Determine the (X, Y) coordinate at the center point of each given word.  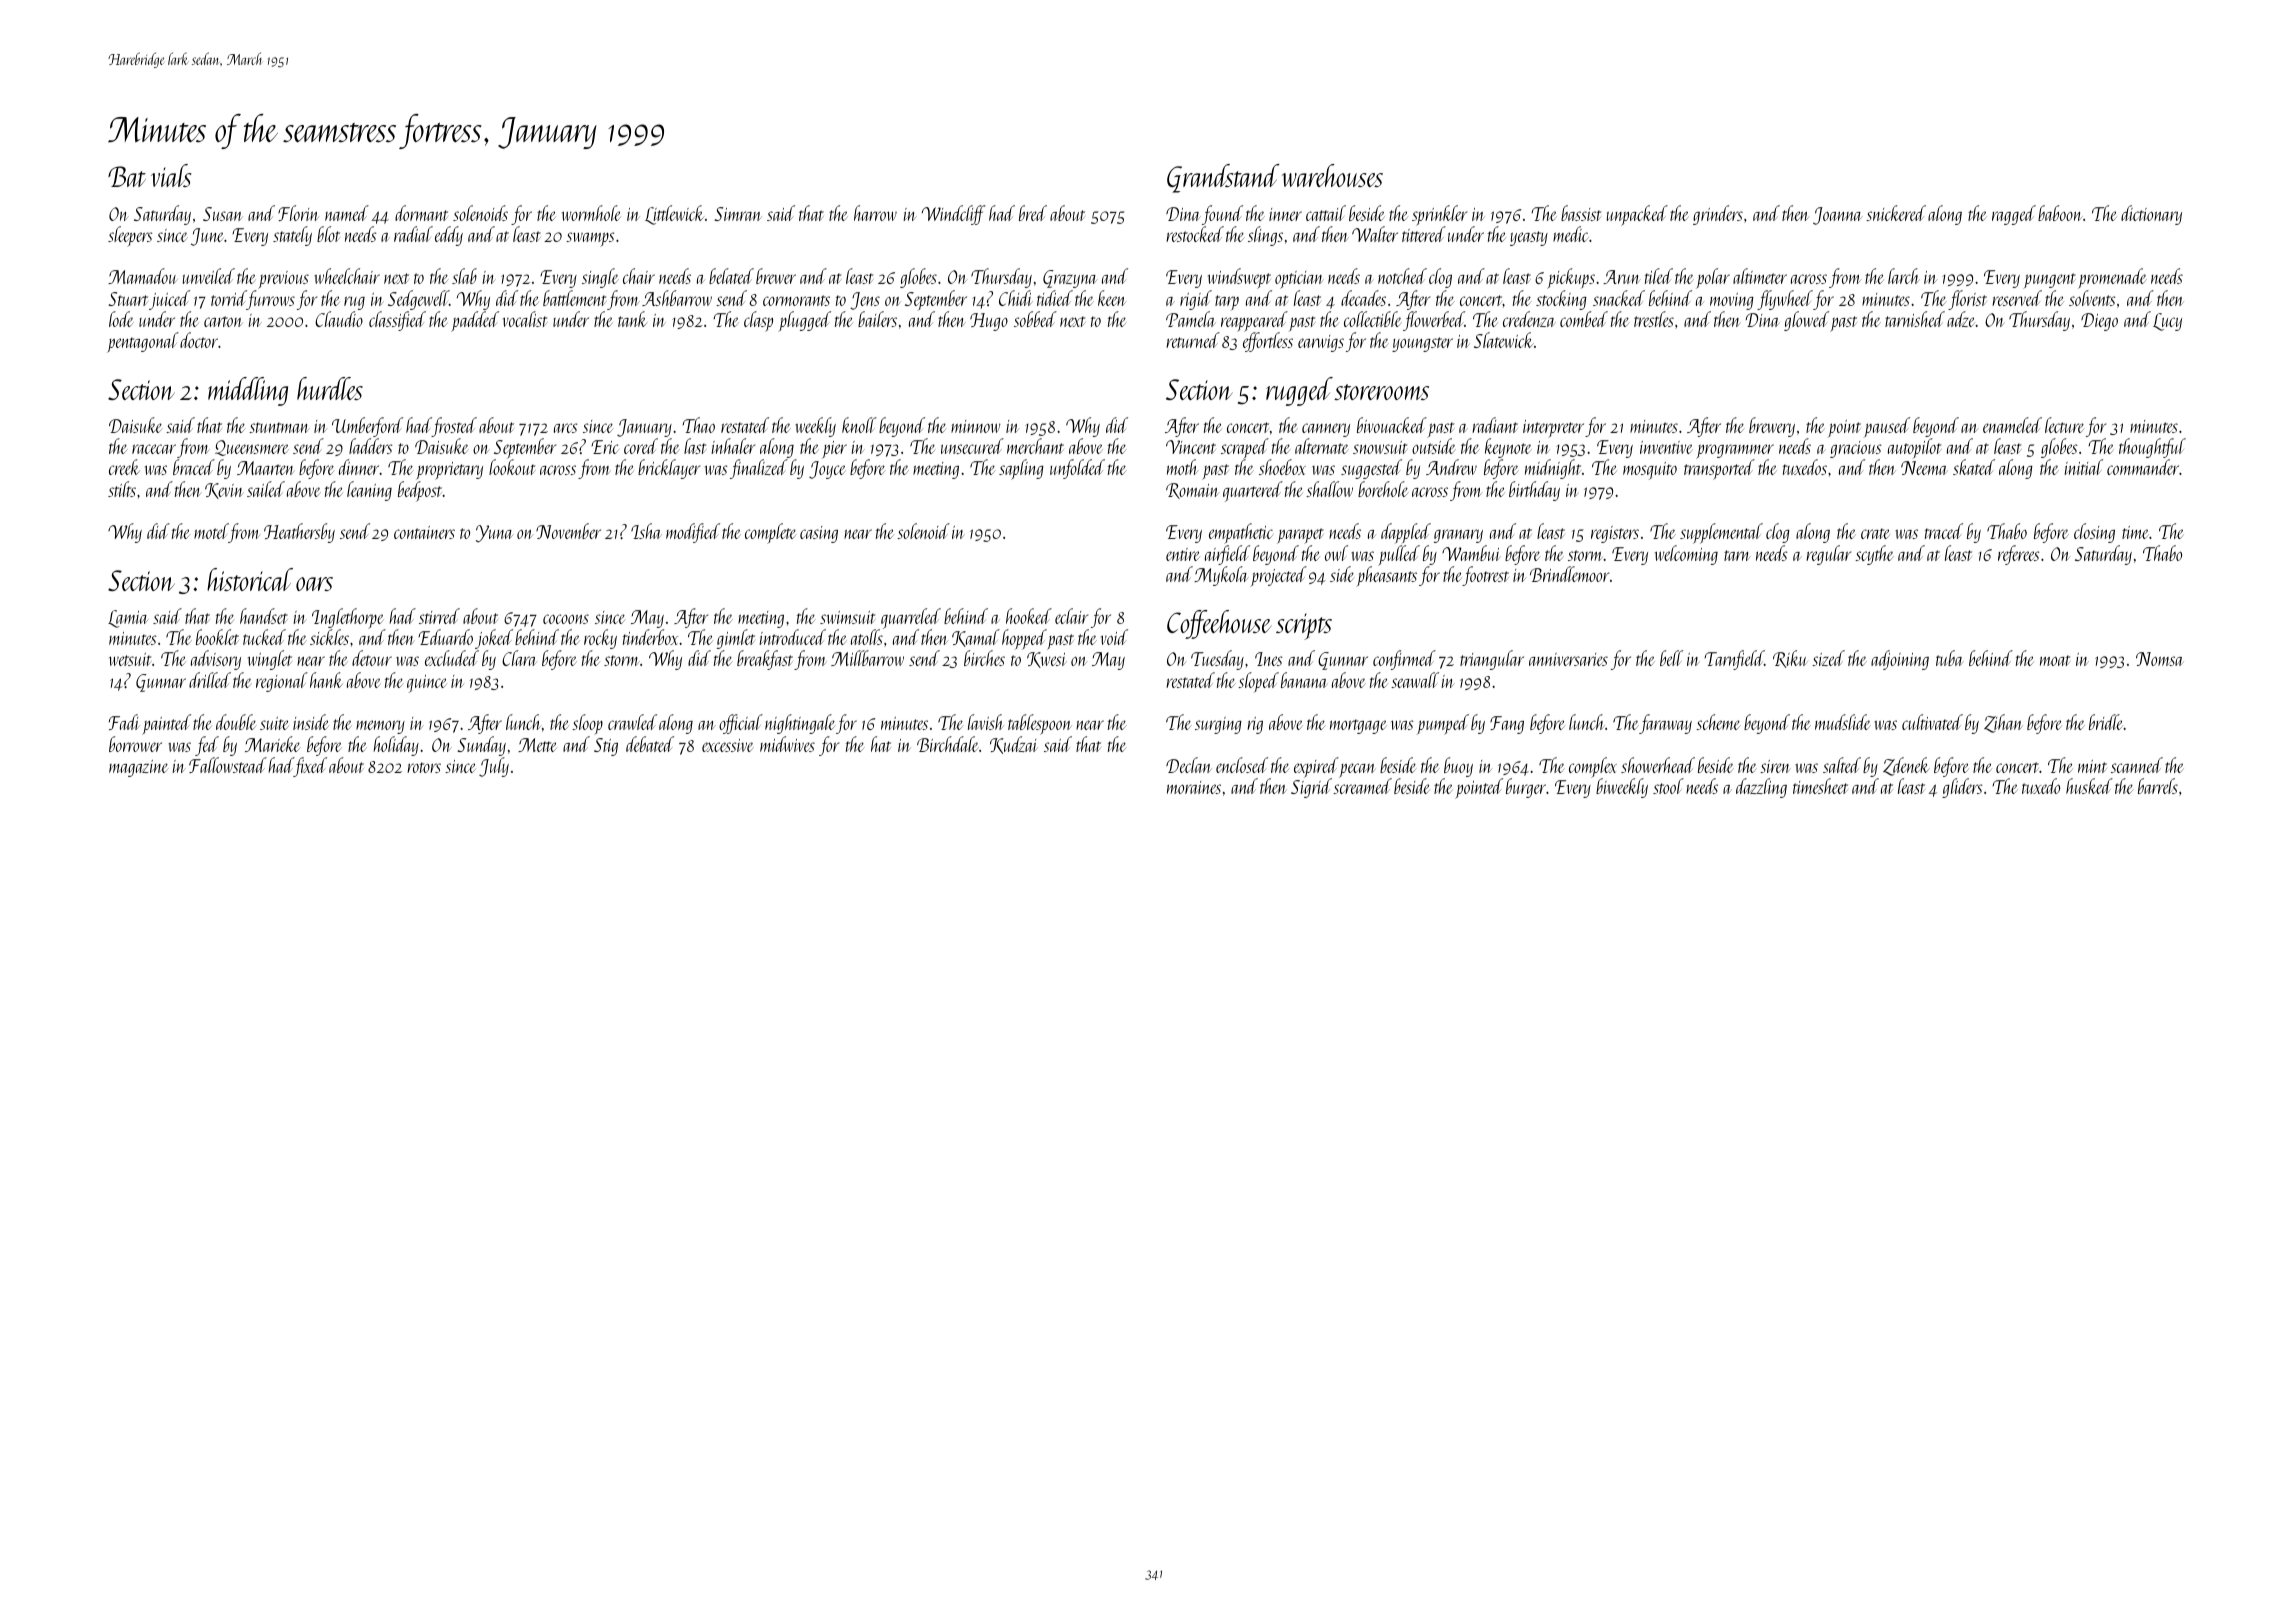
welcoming (1686, 555)
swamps (590, 239)
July (494, 767)
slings (1265, 236)
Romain (1192, 491)
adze (1961, 319)
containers (424, 532)
